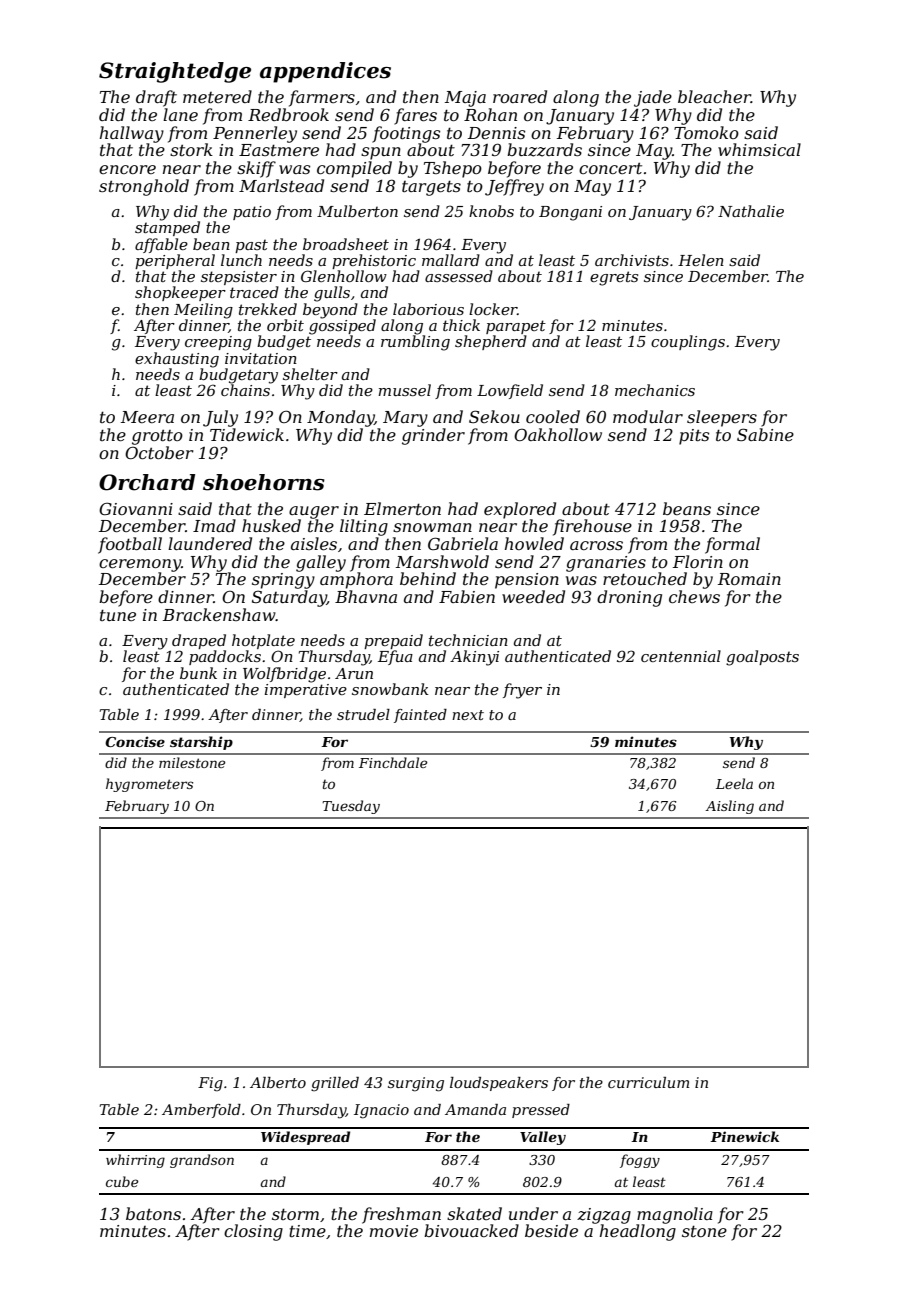 This screenshot has height=1316, width=908. Describe the element at coordinates (553, 416) in the screenshot. I see `cooled` at that location.
